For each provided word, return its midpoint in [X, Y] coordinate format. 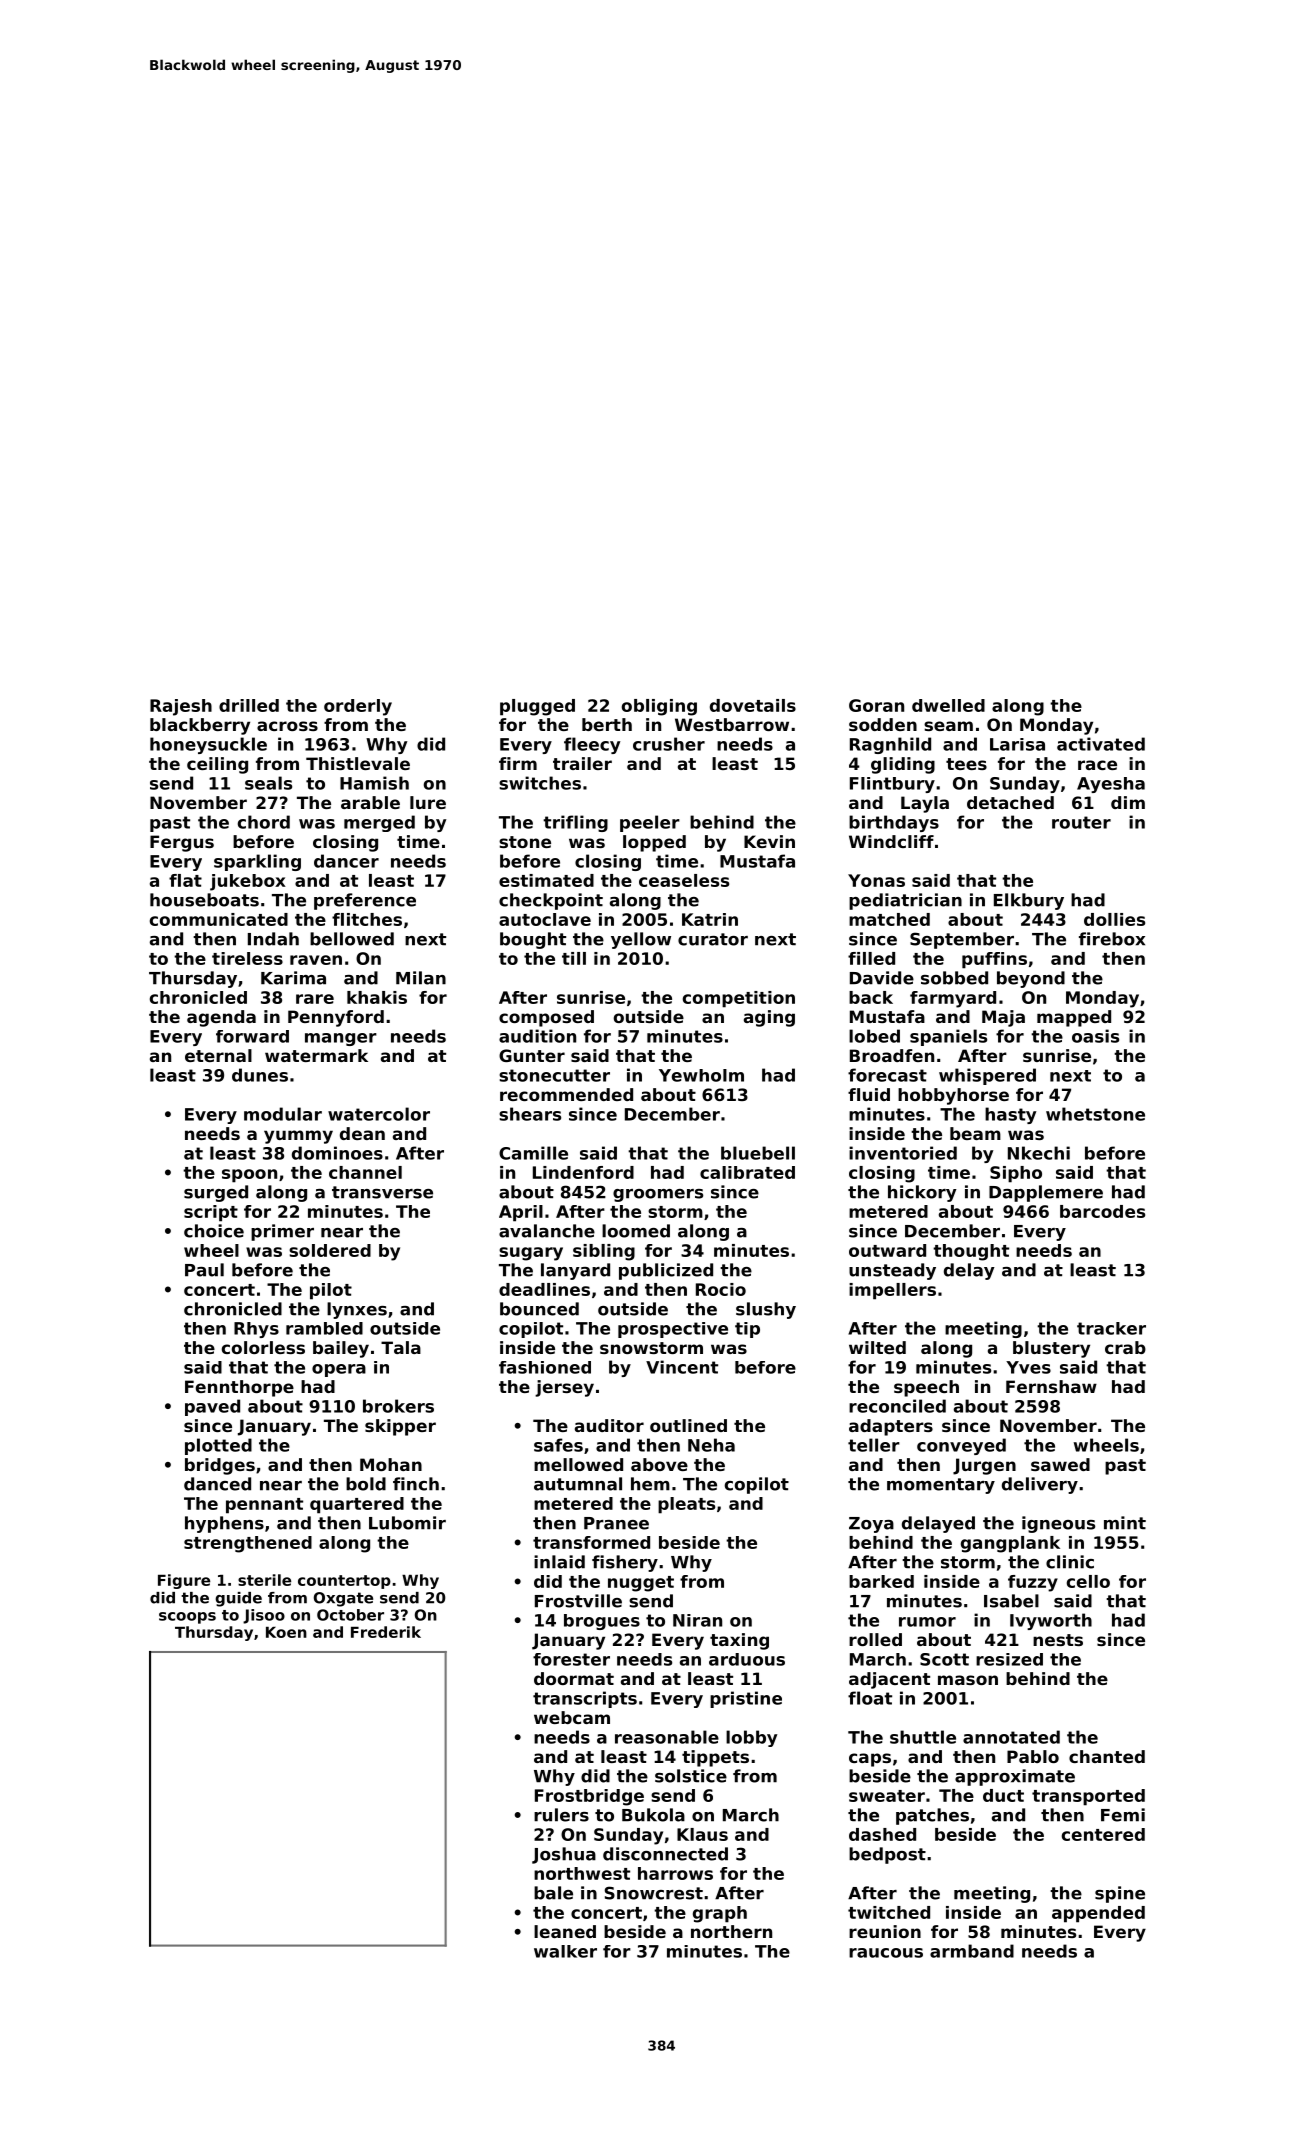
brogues [602, 1622]
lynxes [357, 1310]
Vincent [682, 1367]
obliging [659, 707]
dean [362, 1133]
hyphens [224, 1524]
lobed [874, 1036]
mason [968, 1680]
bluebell [758, 1153]
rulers [561, 1815]
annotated [1011, 1737]
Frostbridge [589, 1797]
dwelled [948, 705]
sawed [1060, 1464]
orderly [358, 707]
